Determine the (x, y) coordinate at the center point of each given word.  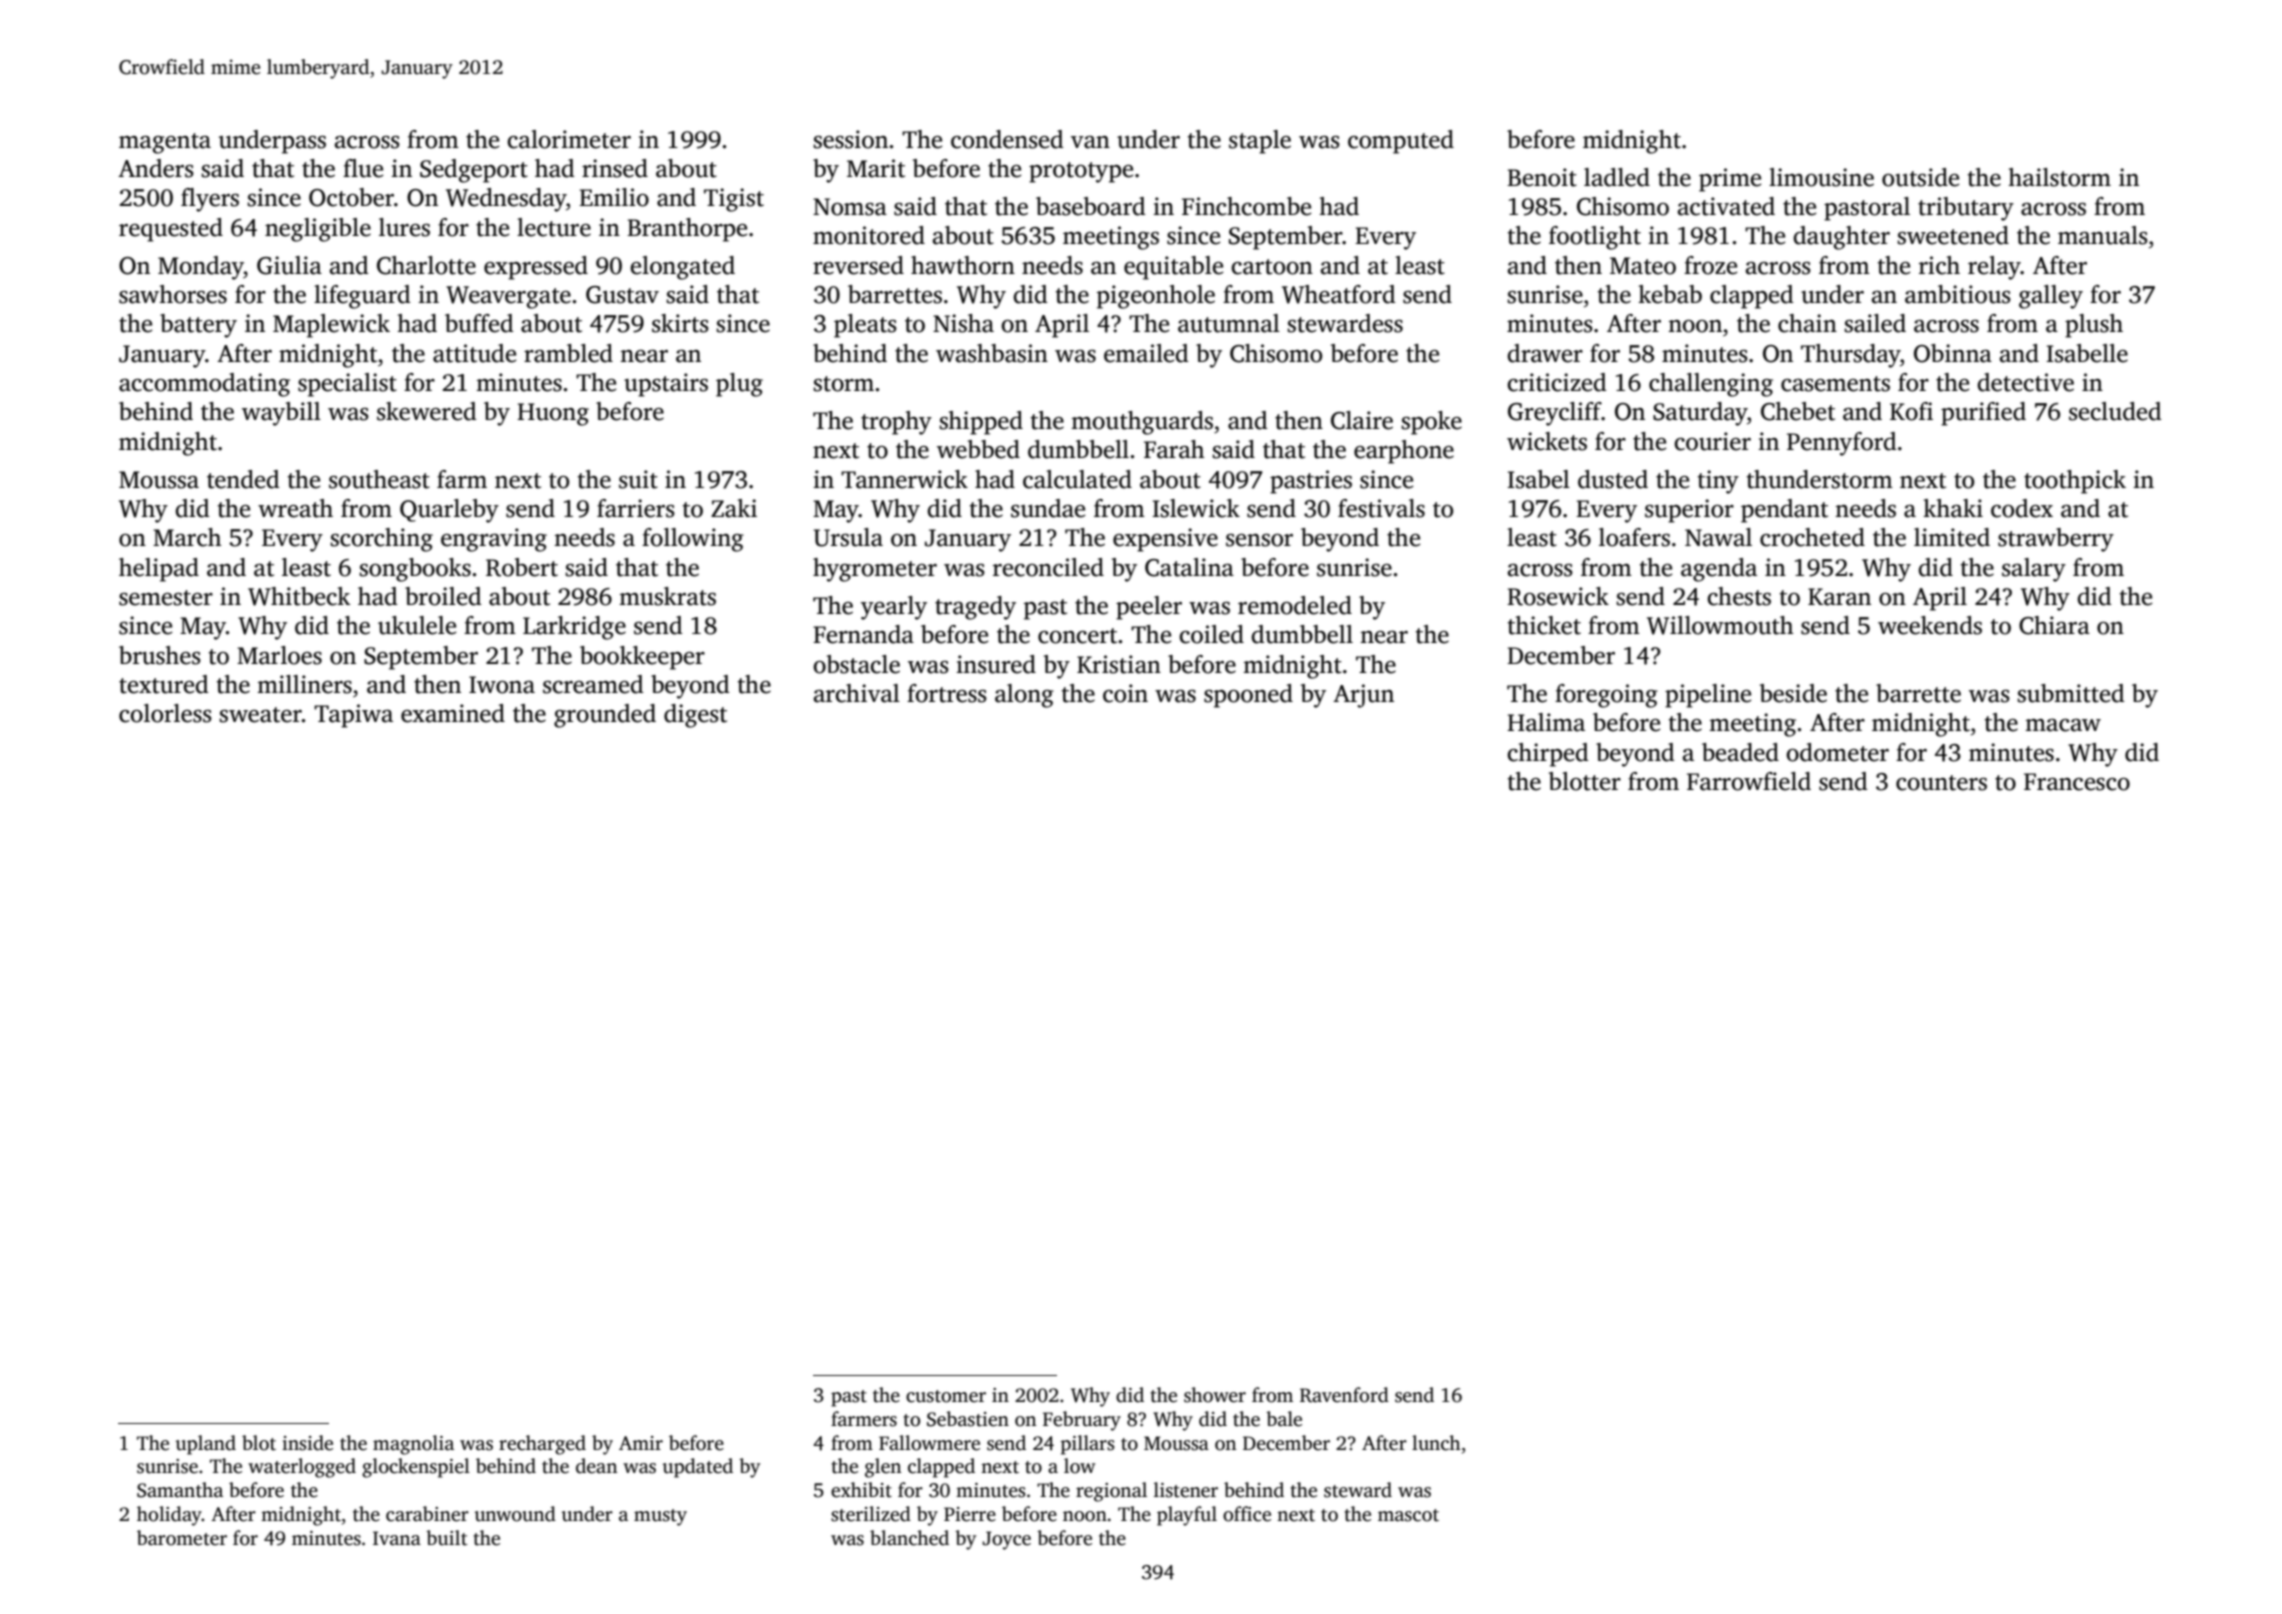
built (446, 1538)
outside (1920, 177)
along (1024, 696)
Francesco (2077, 782)
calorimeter (569, 139)
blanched (909, 1538)
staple (1260, 142)
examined (453, 713)
